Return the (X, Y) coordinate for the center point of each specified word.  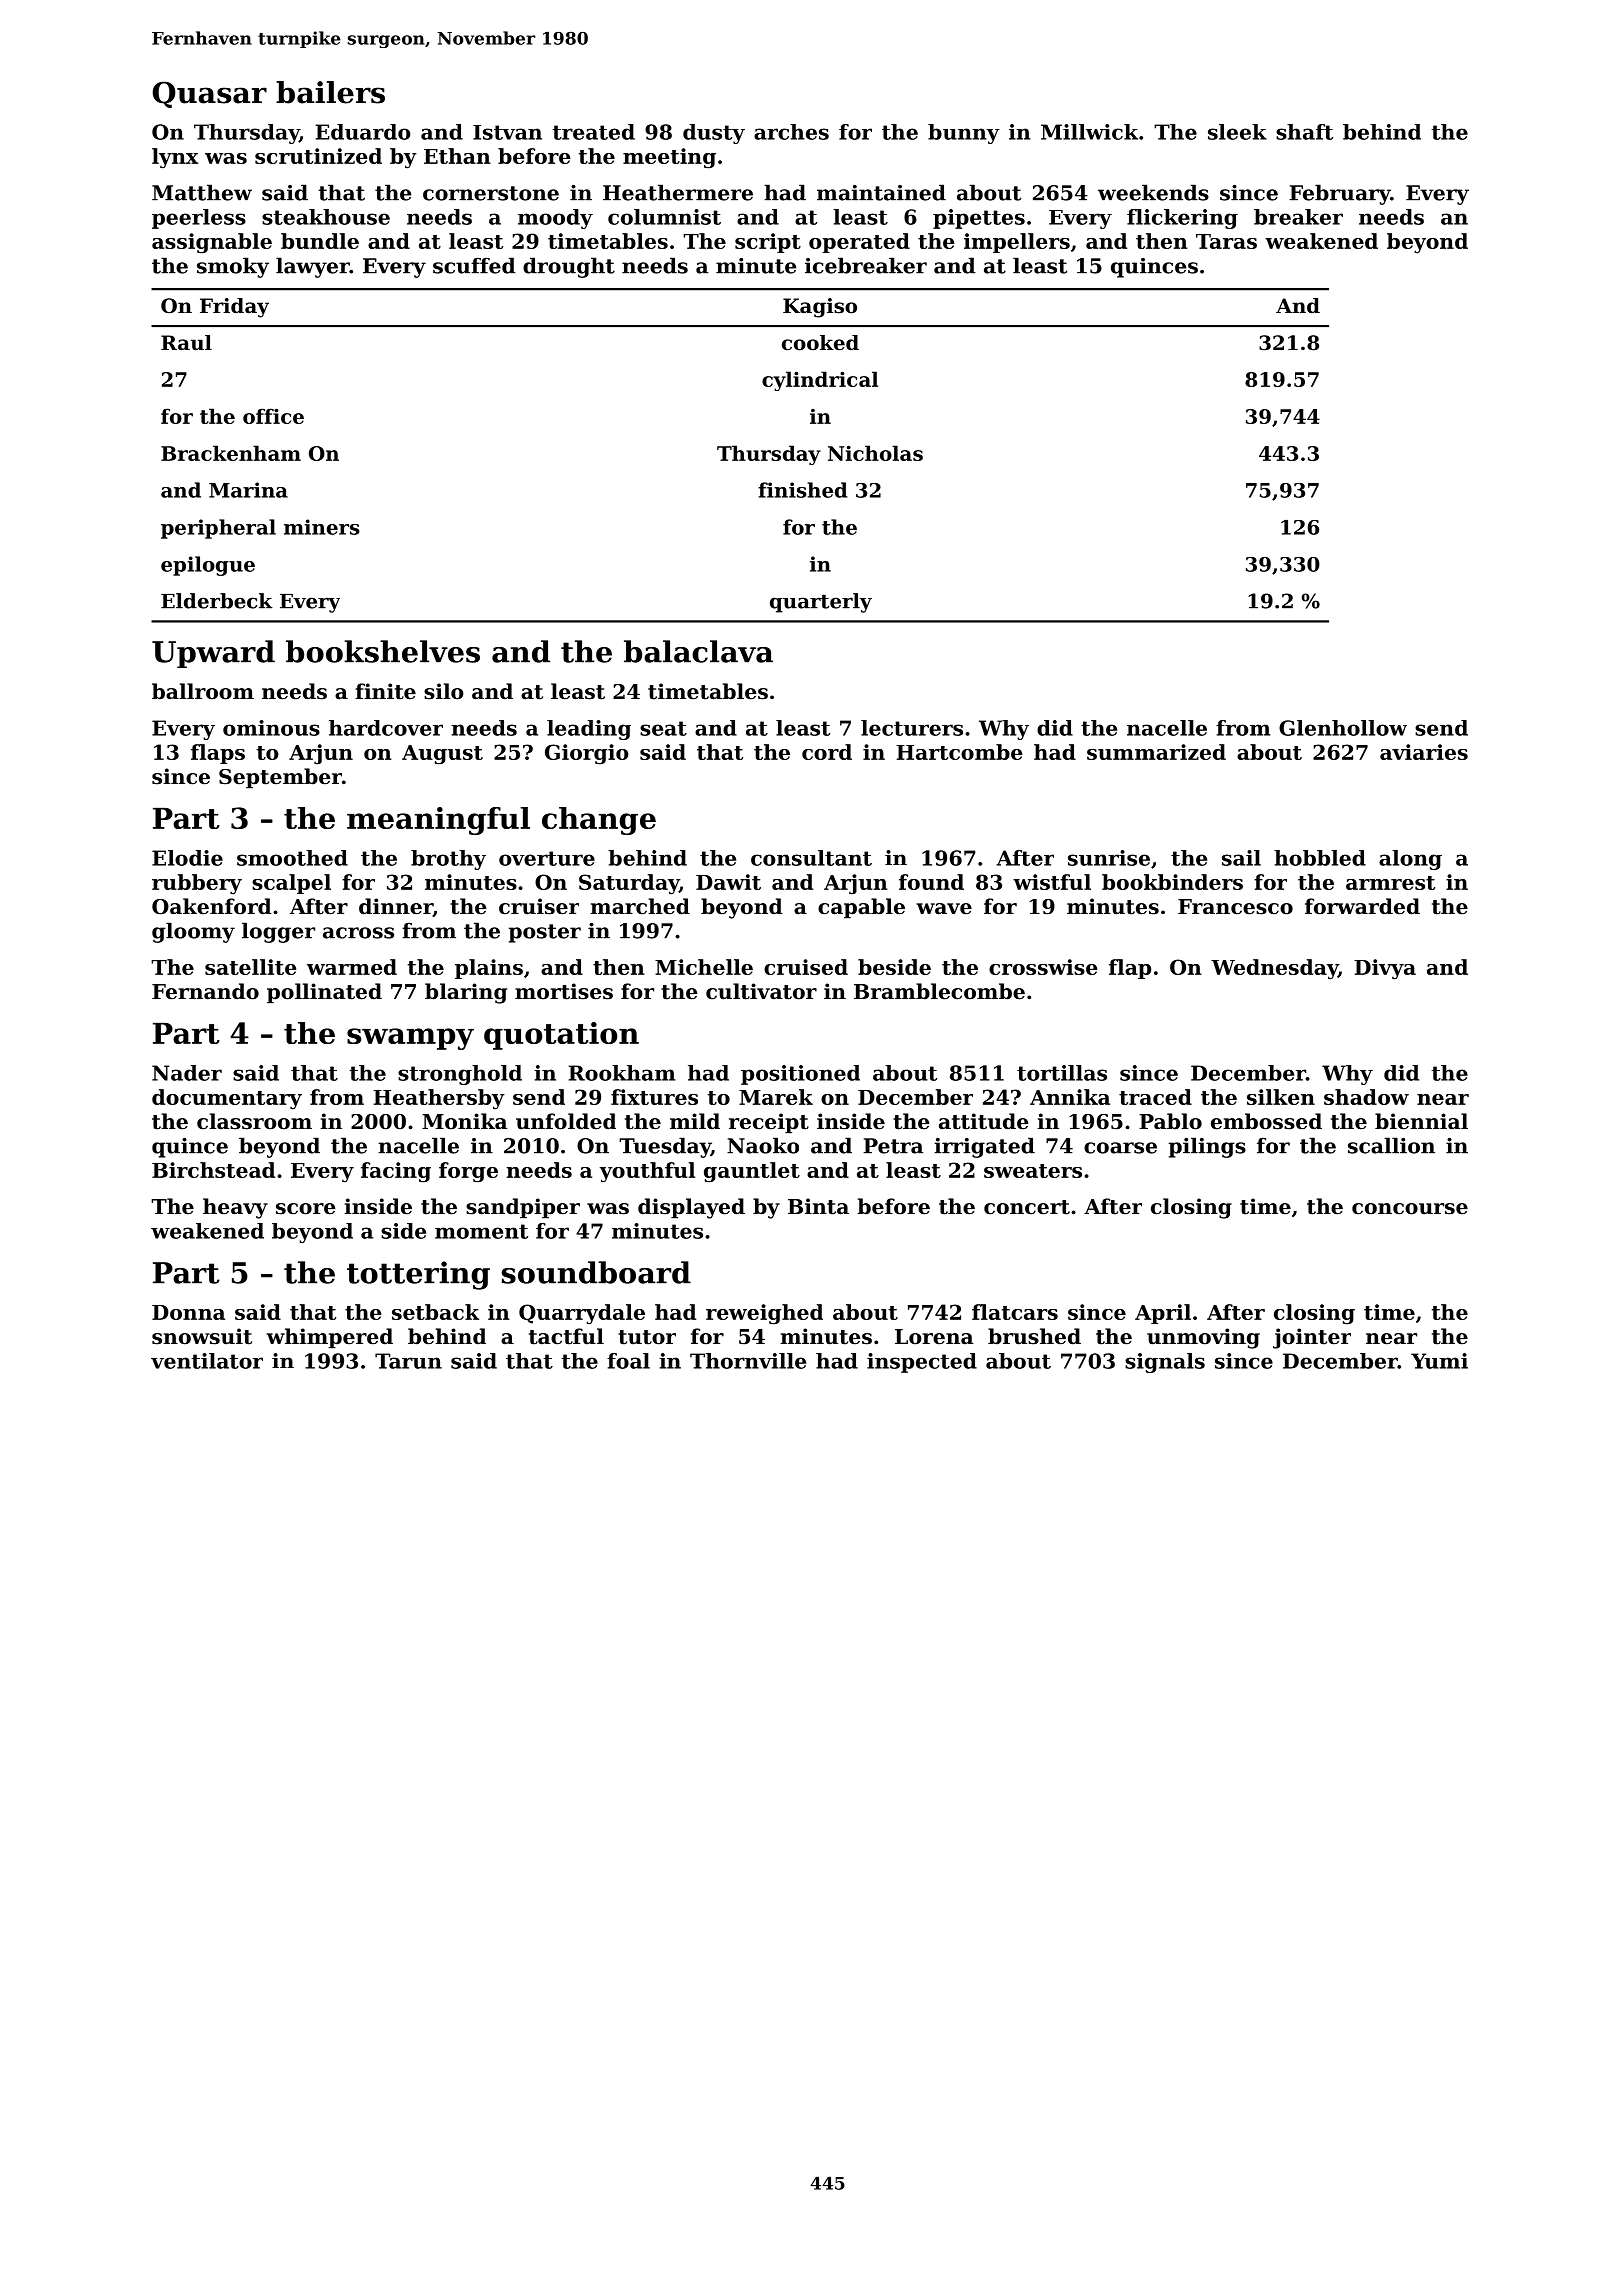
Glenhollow (1343, 728)
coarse (1120, 1148)
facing (396, 1172)
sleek (1237, 132)
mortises (564, 991)
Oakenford (212, 906)
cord (827, 752)
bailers (330, 92)
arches (791, 132)
